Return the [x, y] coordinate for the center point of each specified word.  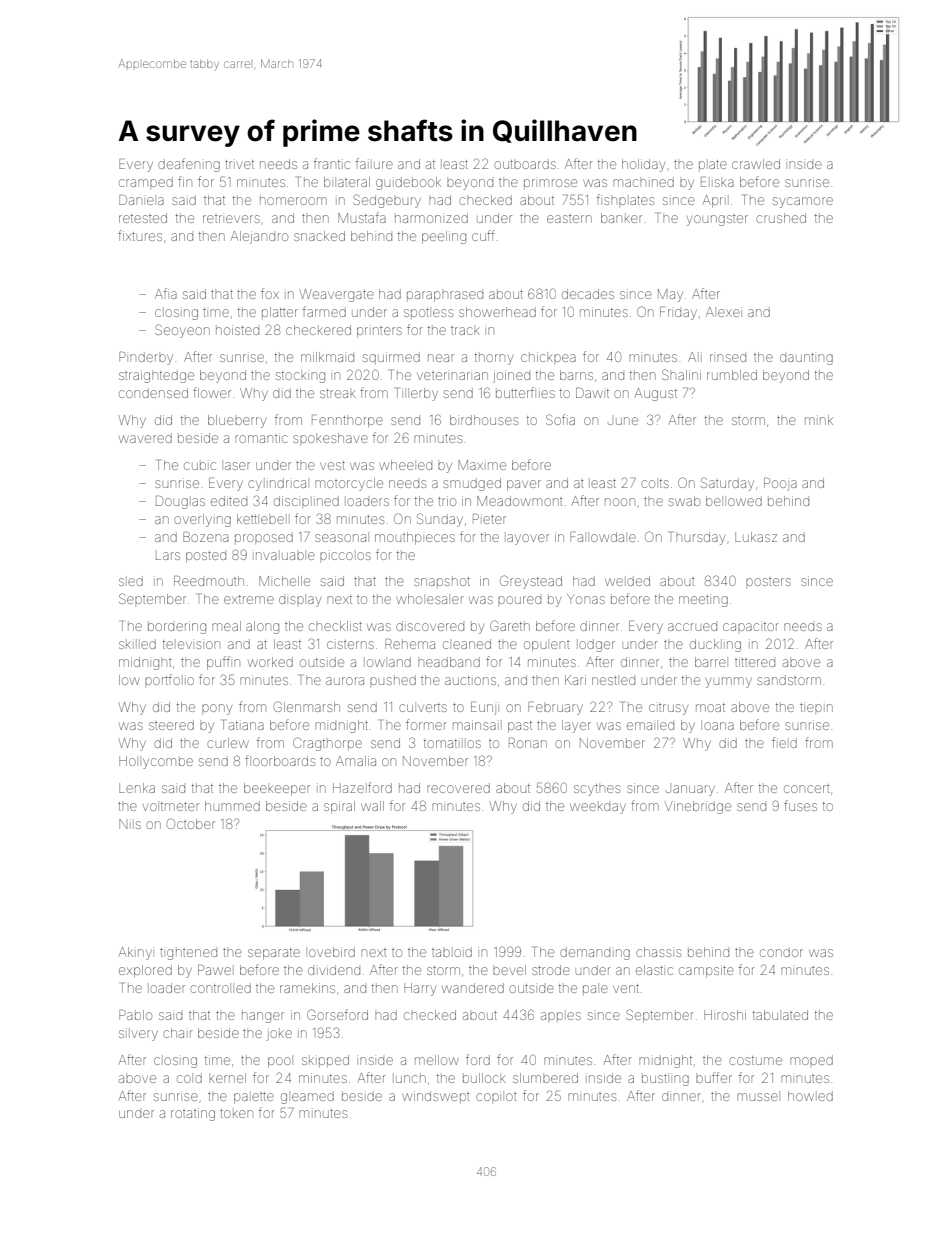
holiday [643, 165]
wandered [473, 988]
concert [807, 789]
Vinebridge [698, 807]
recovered [458, 788]
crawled [756, 164]
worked [270, 662]
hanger [263, 1017]
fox [270, 293]
